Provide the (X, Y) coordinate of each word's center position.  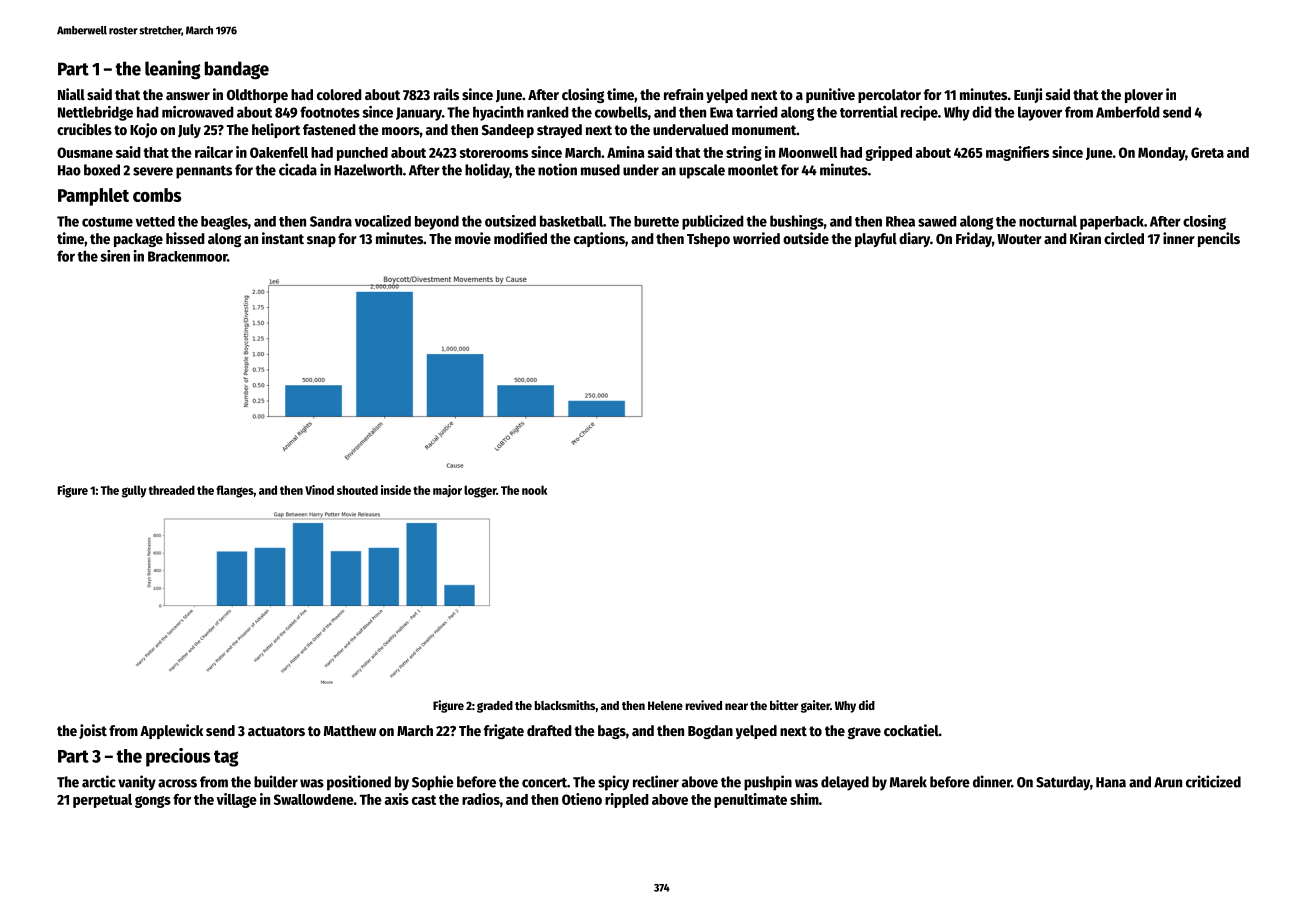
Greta (1207, 152)
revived (704, 705)
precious (178, 757)
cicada (298, 169)
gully (134, 491)
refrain (683, 94)
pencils (1219, 239)
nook (534, 490)
